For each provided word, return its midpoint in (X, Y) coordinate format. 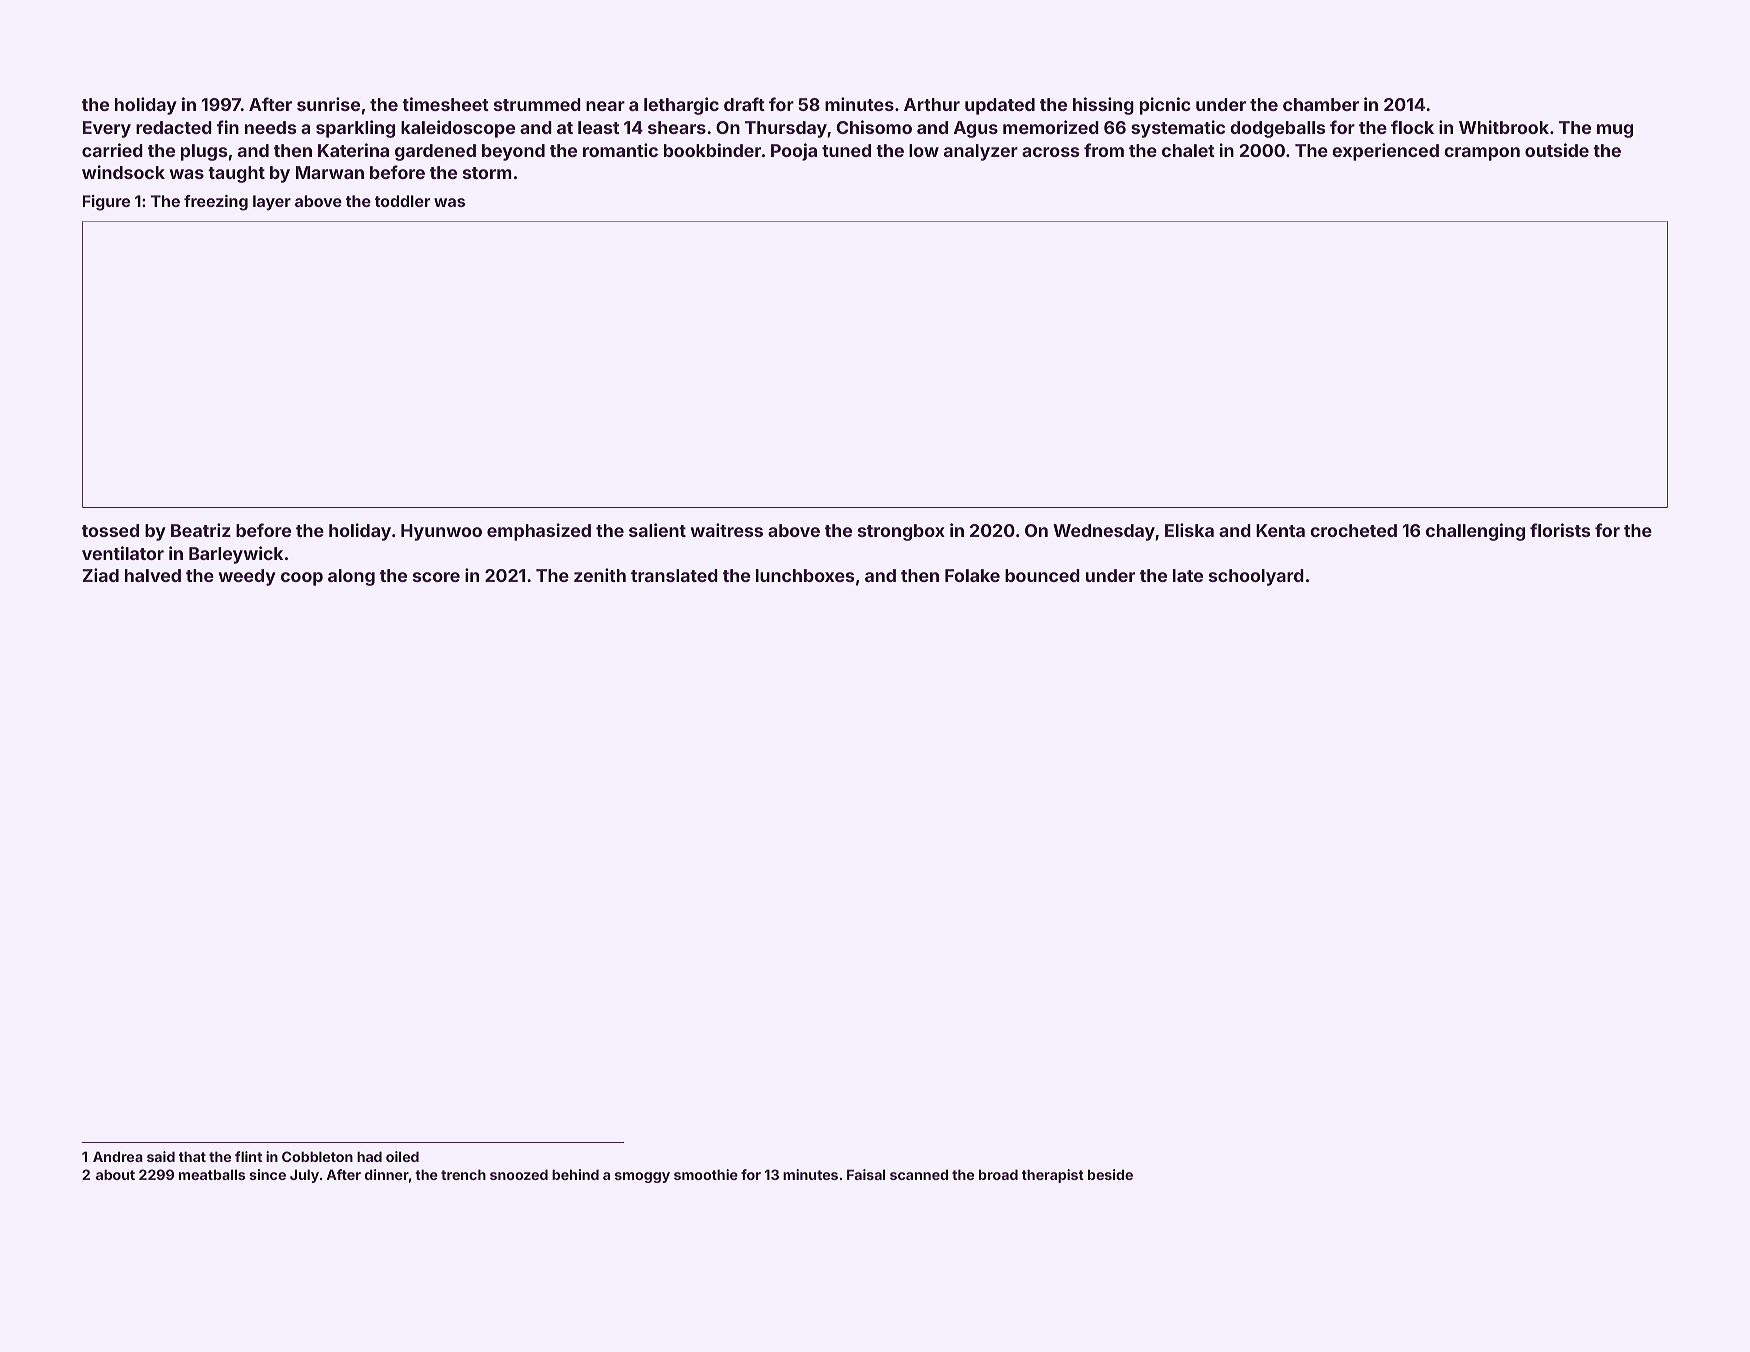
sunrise (328, 104)
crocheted (1353, 530)
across (1050, 152)
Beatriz (201, 530)
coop (302, 579)
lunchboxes (805, 575)
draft (744, 104)
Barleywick (236, 555)
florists (1560, 530)
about (115, 1174)
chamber (1321, 104)
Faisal (866, 1174)
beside (1110, 1174)
